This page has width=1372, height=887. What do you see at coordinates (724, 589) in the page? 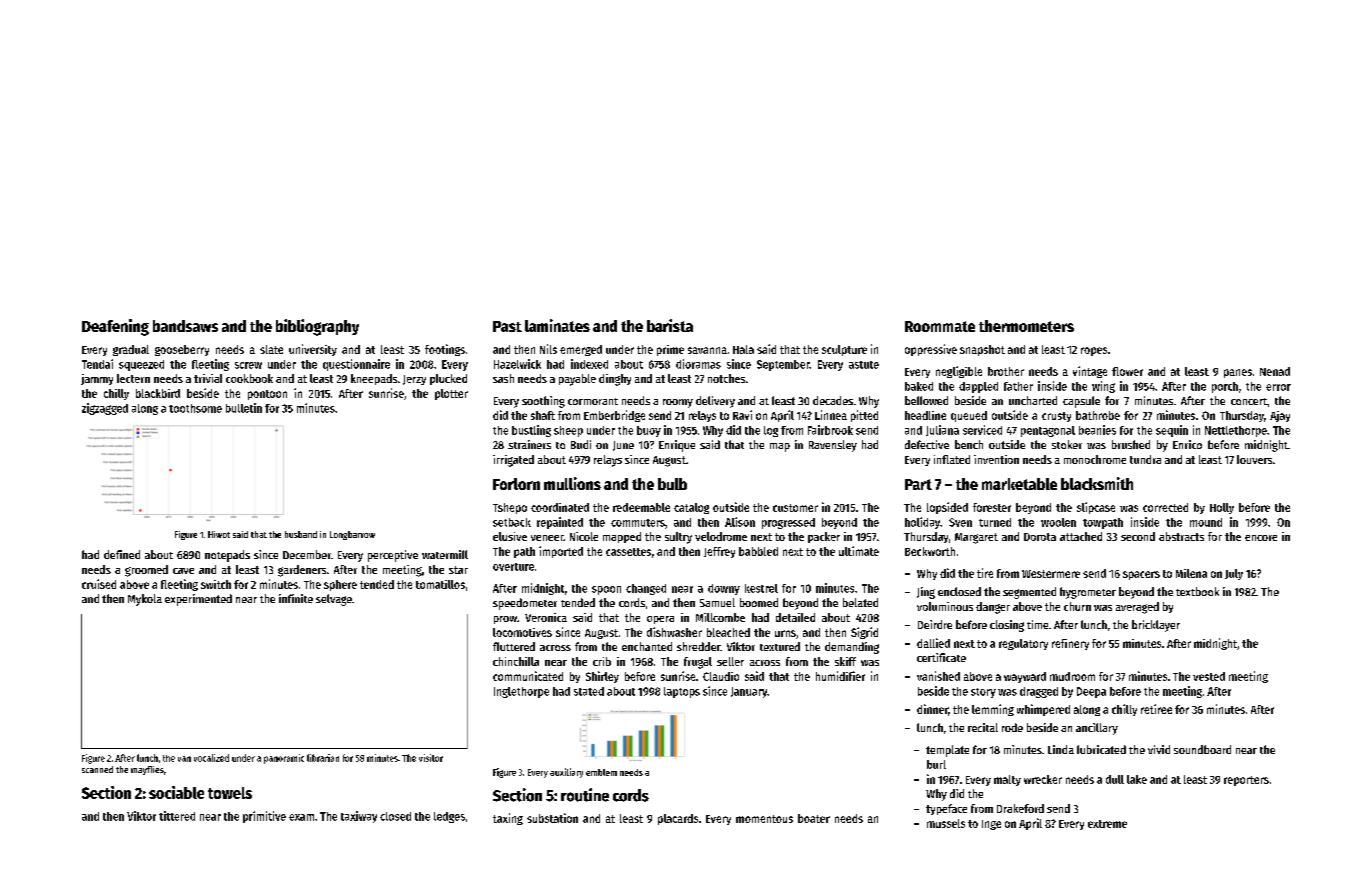
I see `downy` at bounding box center [724, 589].
